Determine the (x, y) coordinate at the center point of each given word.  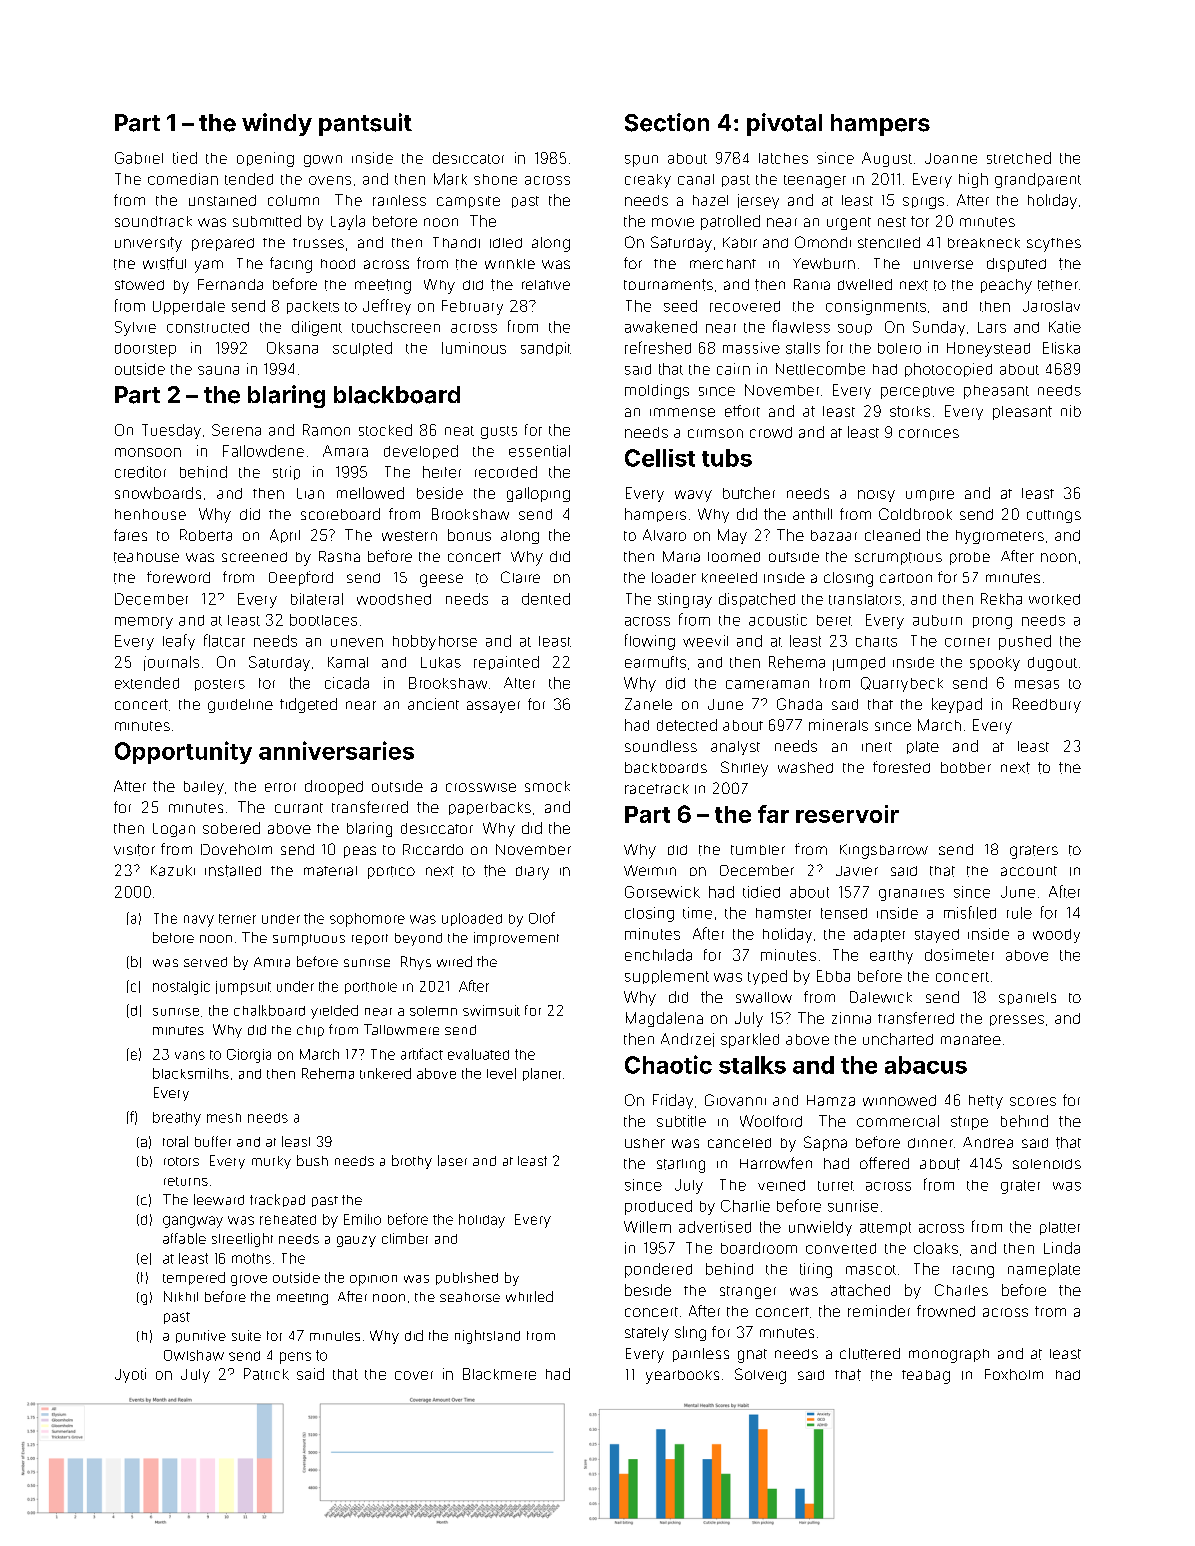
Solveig (760, 1376)
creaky (648, 181)
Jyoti (130, 1375)
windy (277, 124)
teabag (926, 1377)
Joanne (951, 158)
